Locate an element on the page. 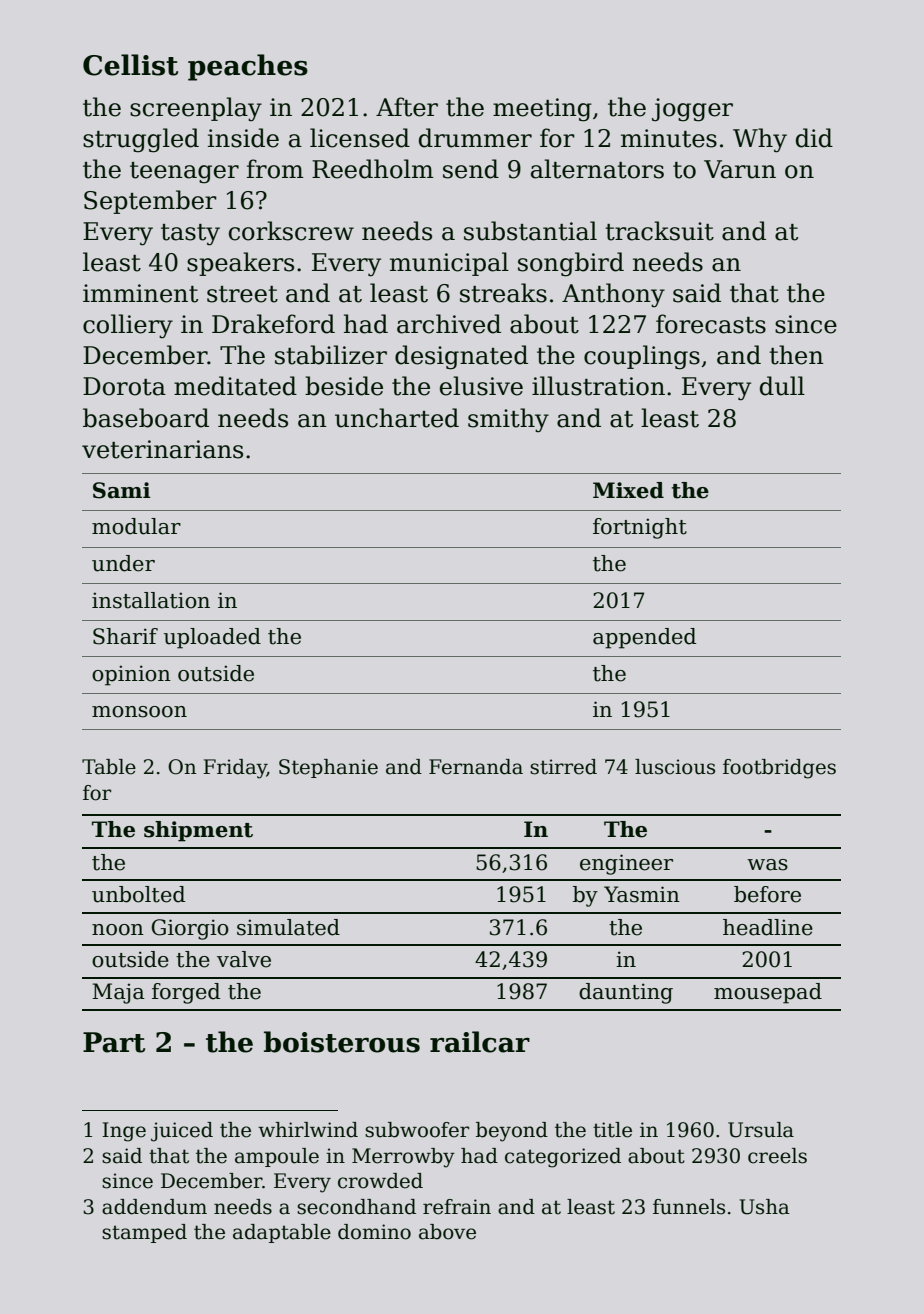 This document has width=924, height=1314. engineer is located at coordinates (626, 864).
